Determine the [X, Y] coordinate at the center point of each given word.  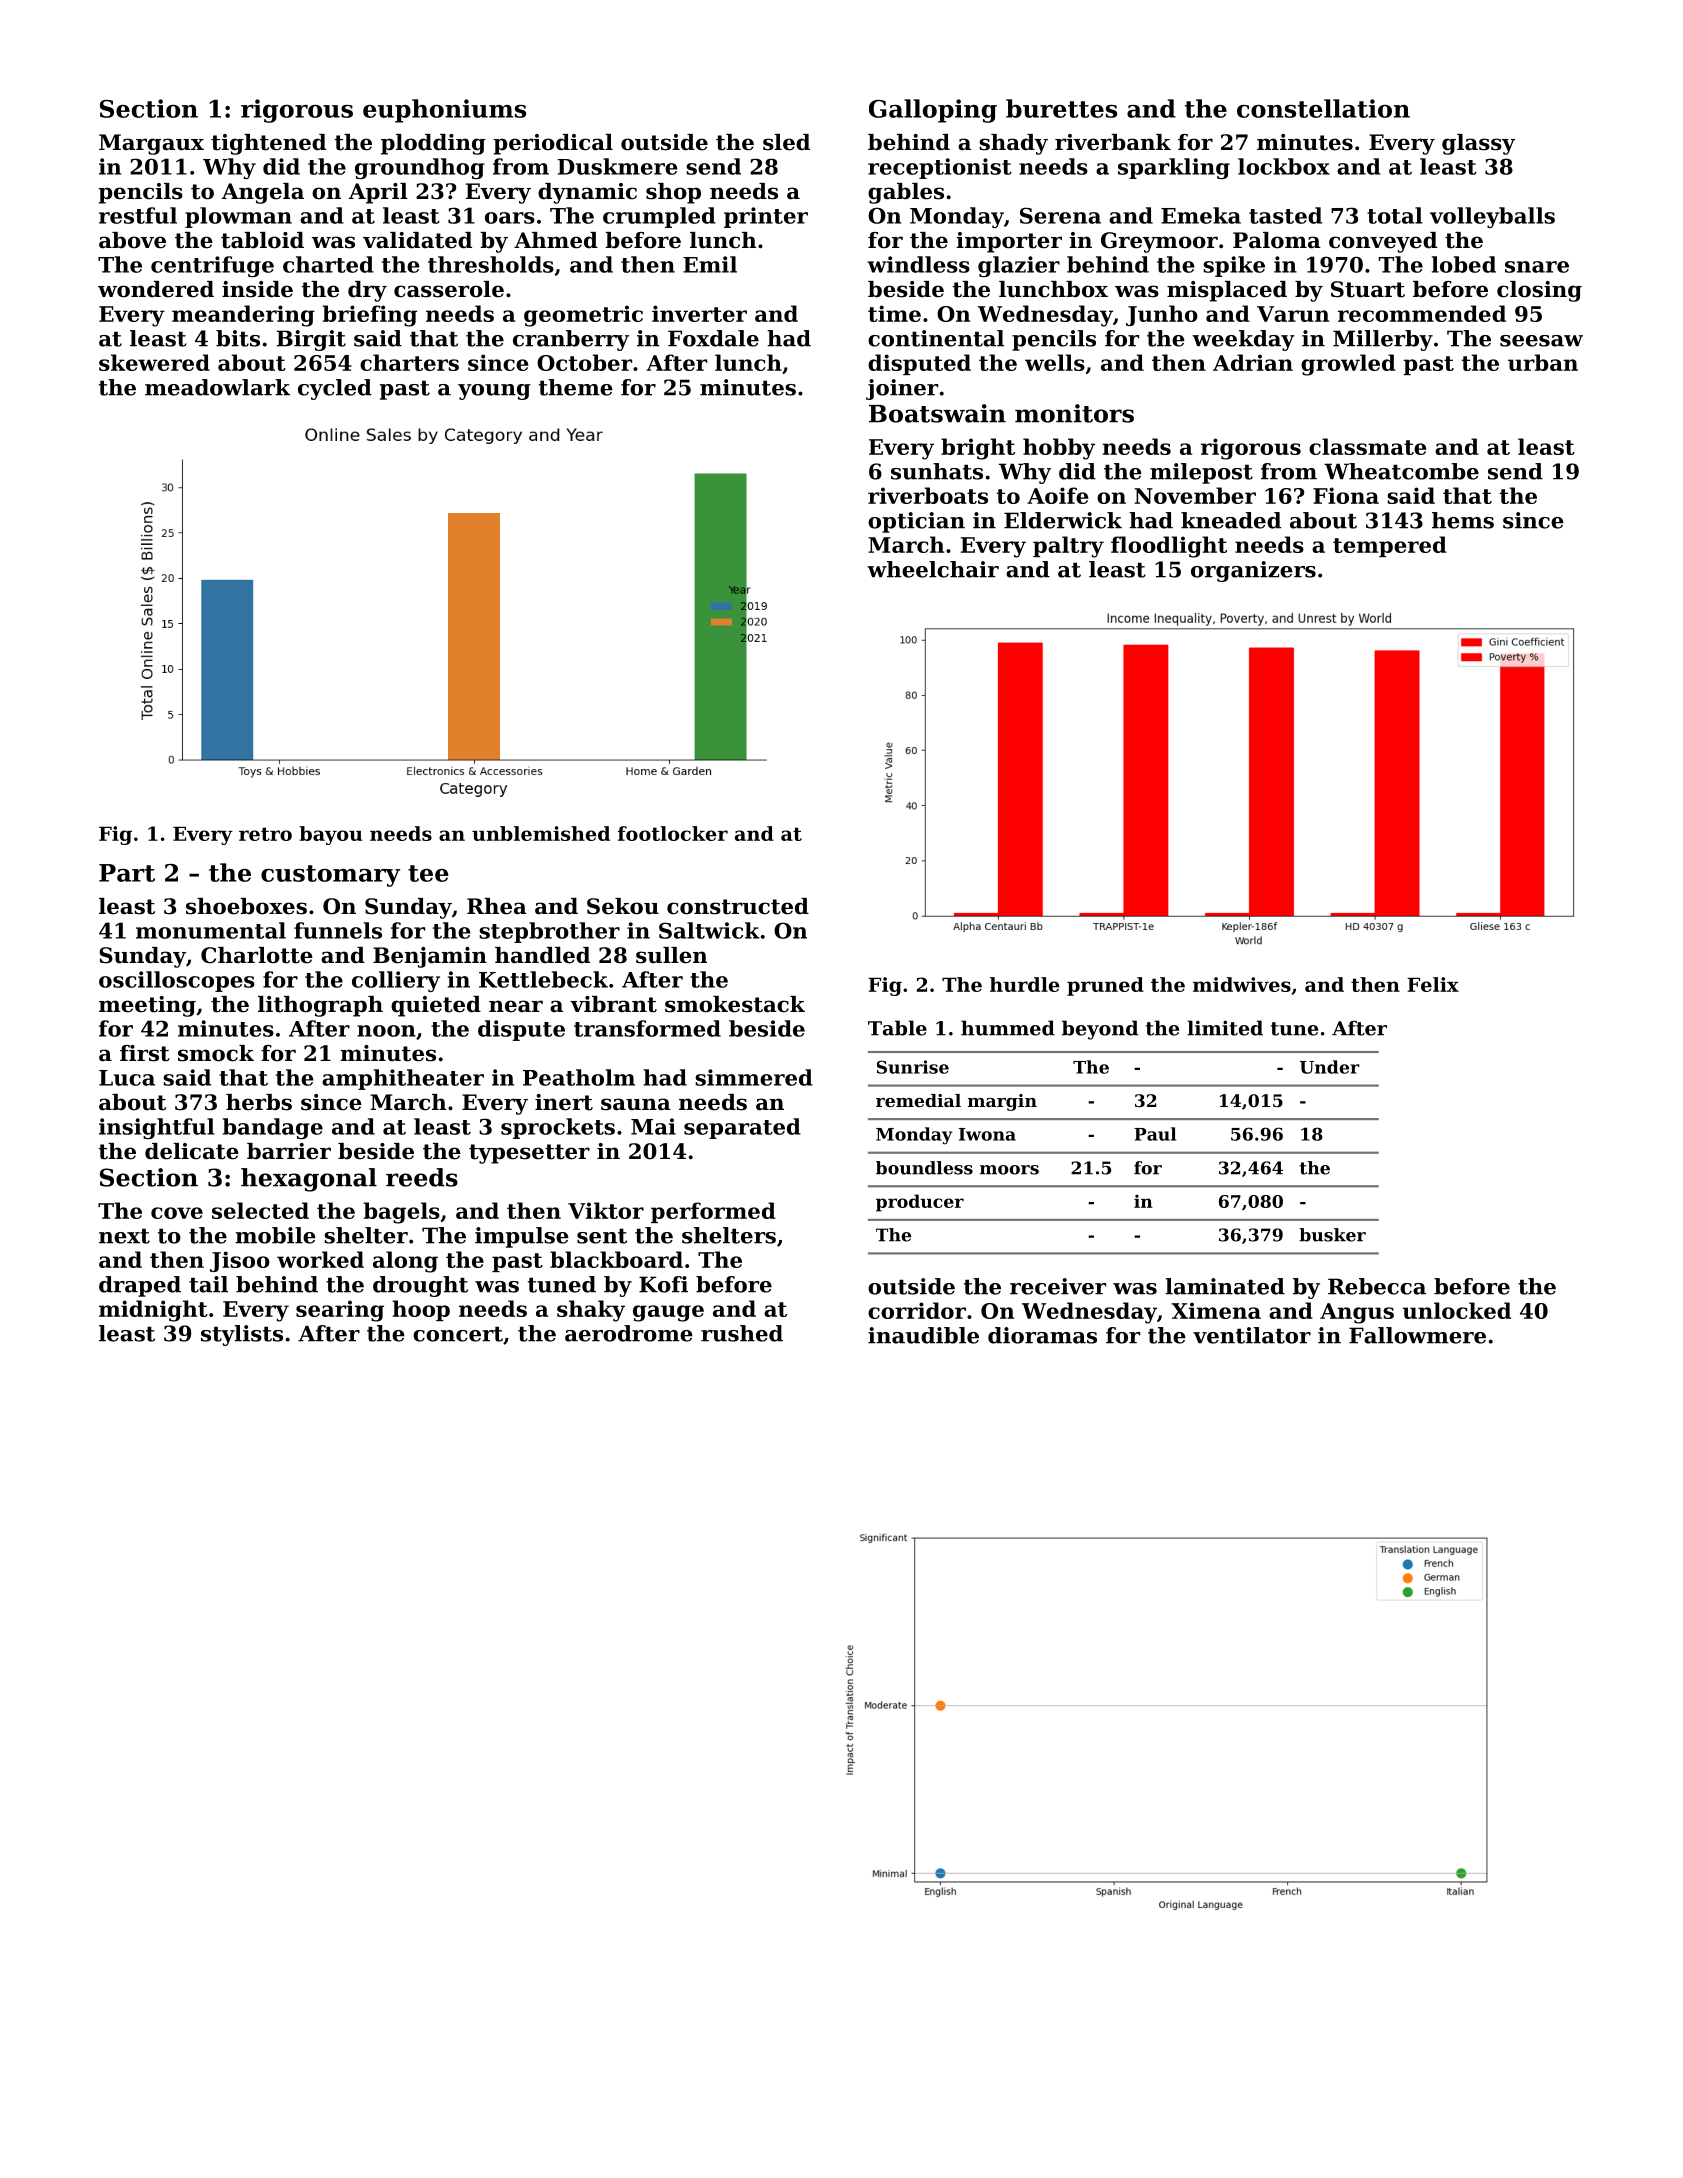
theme [576, 387]
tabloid [262, 240]
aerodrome [629, 1333]
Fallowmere [1417, 1335]
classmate [1367, 446]
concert [458, 1334]
